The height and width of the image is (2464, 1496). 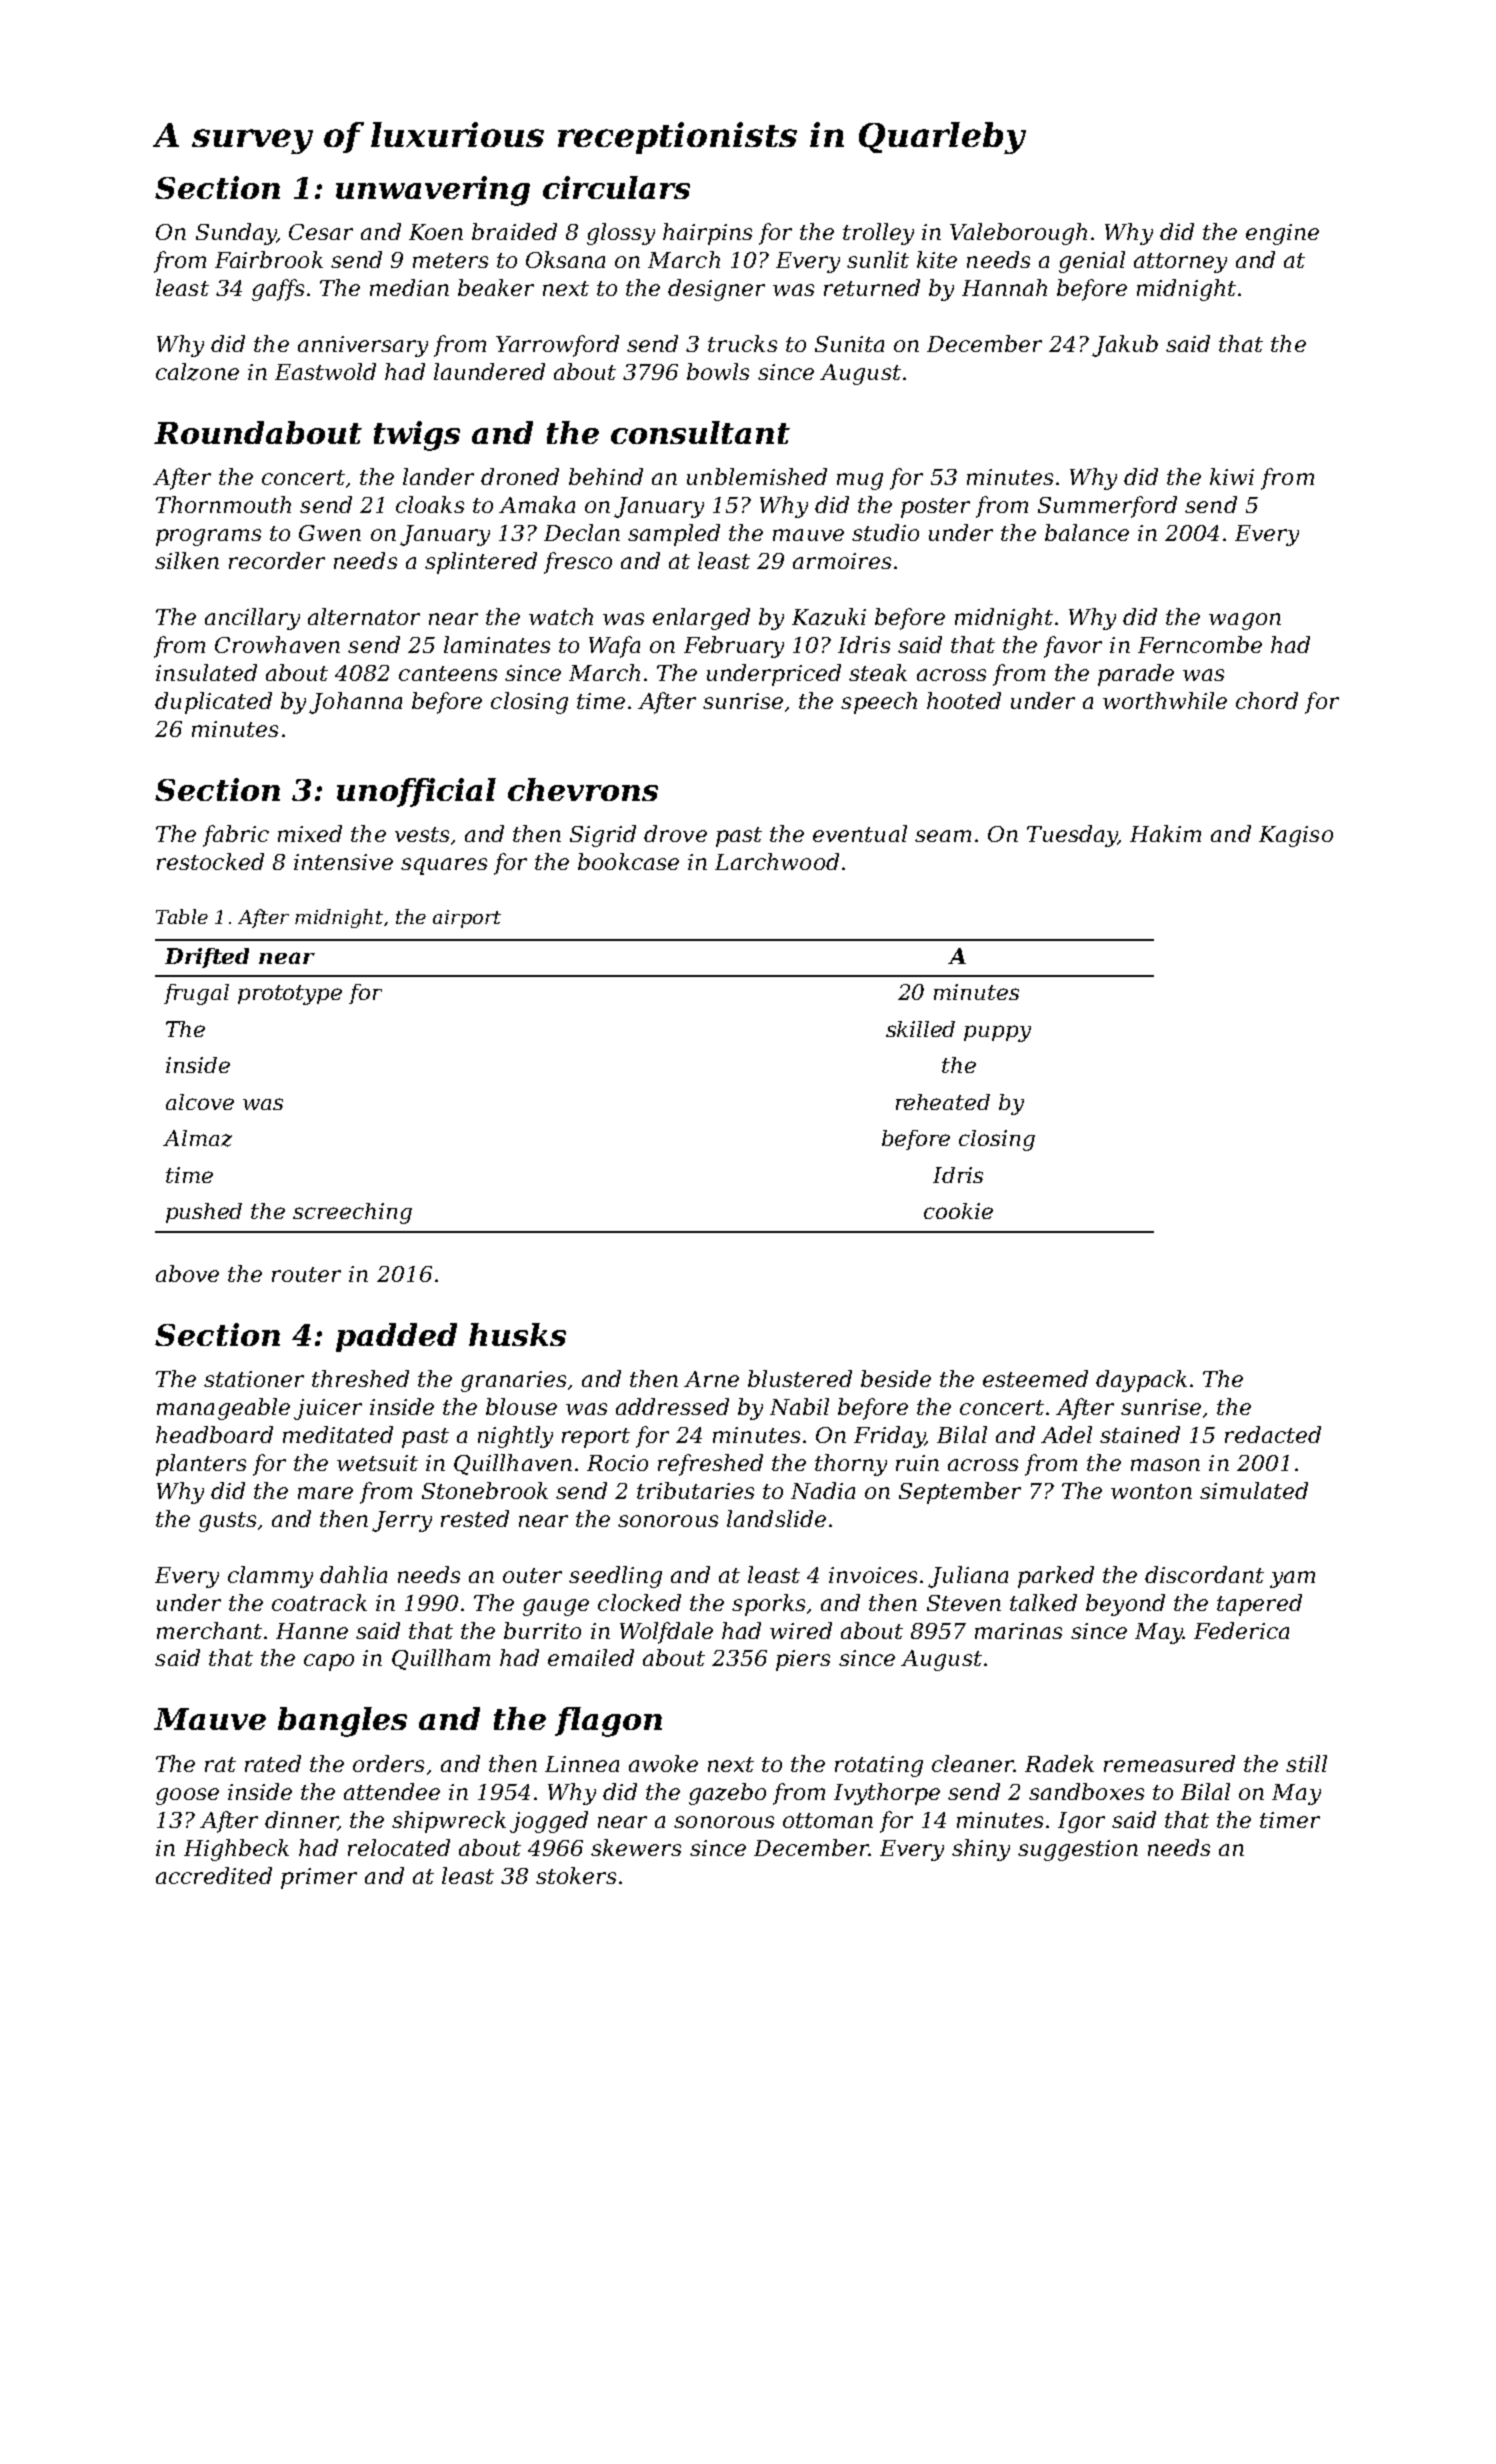 What do you see at coordinates (718, 371) in the image?
I see `bowls` at bounding box center [718, 371].
